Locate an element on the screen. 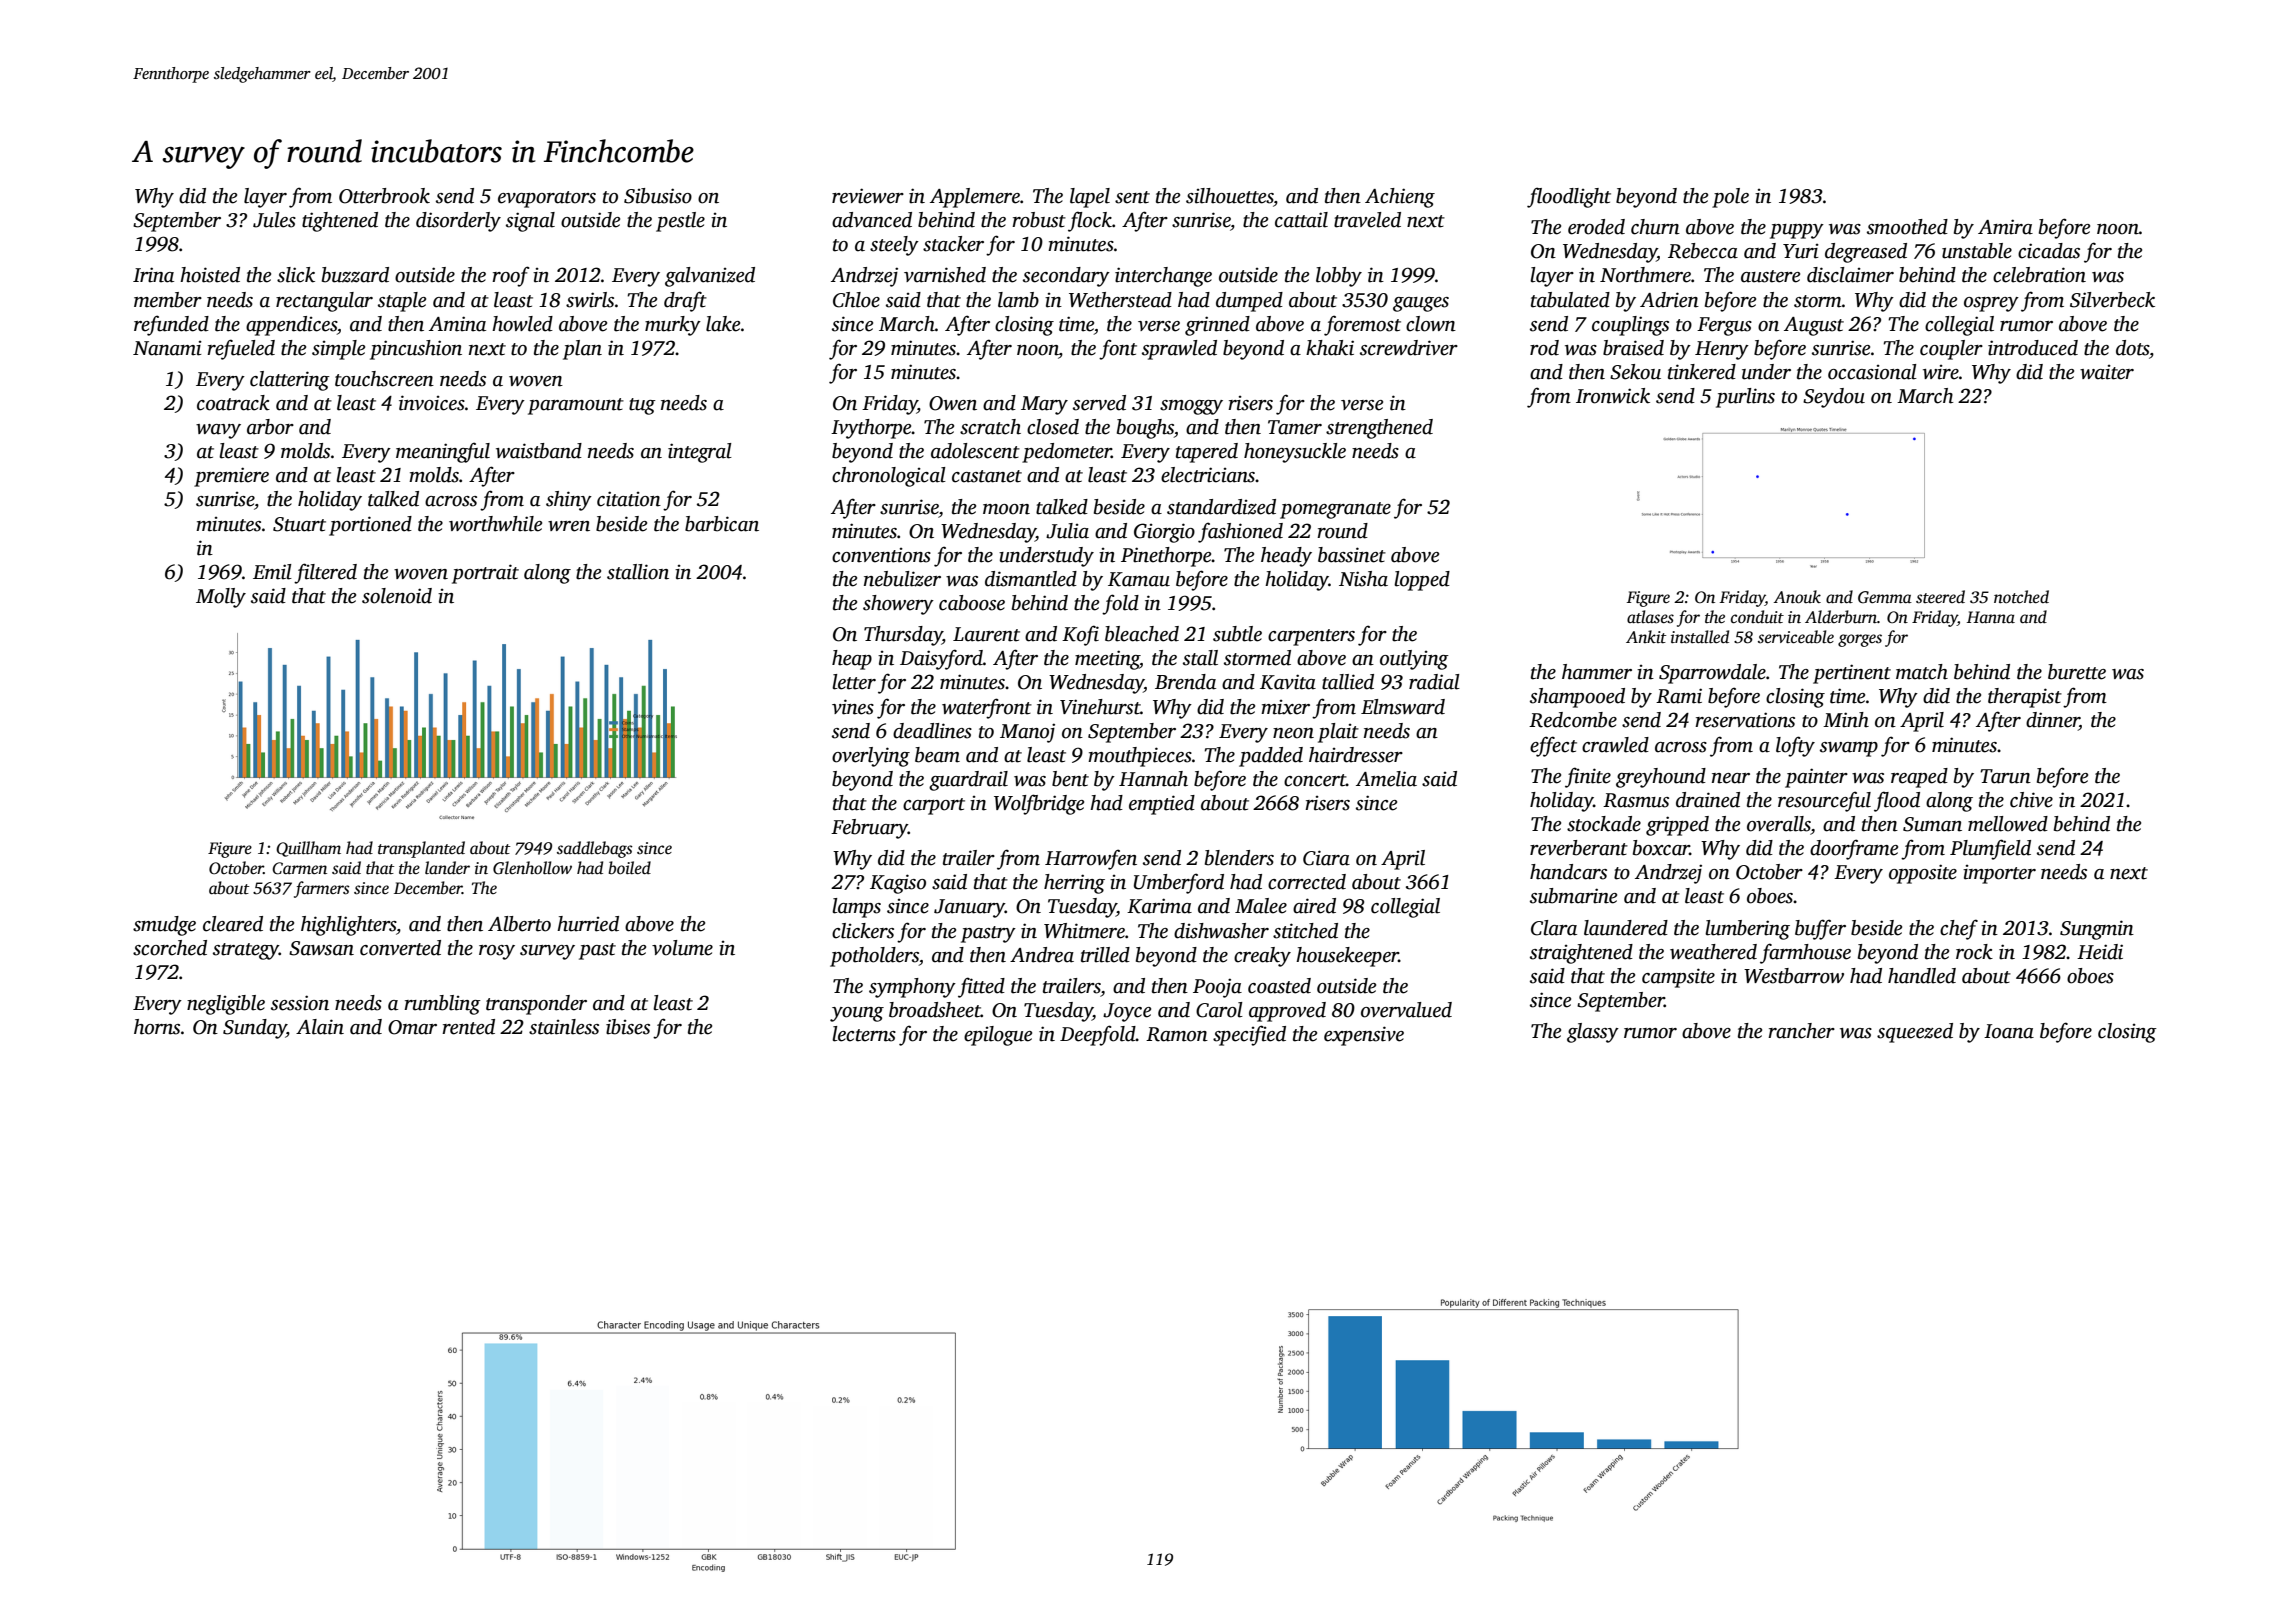 This screenshot has height=1620, width=2292. waiter is located at coordinates (2107, 372).
